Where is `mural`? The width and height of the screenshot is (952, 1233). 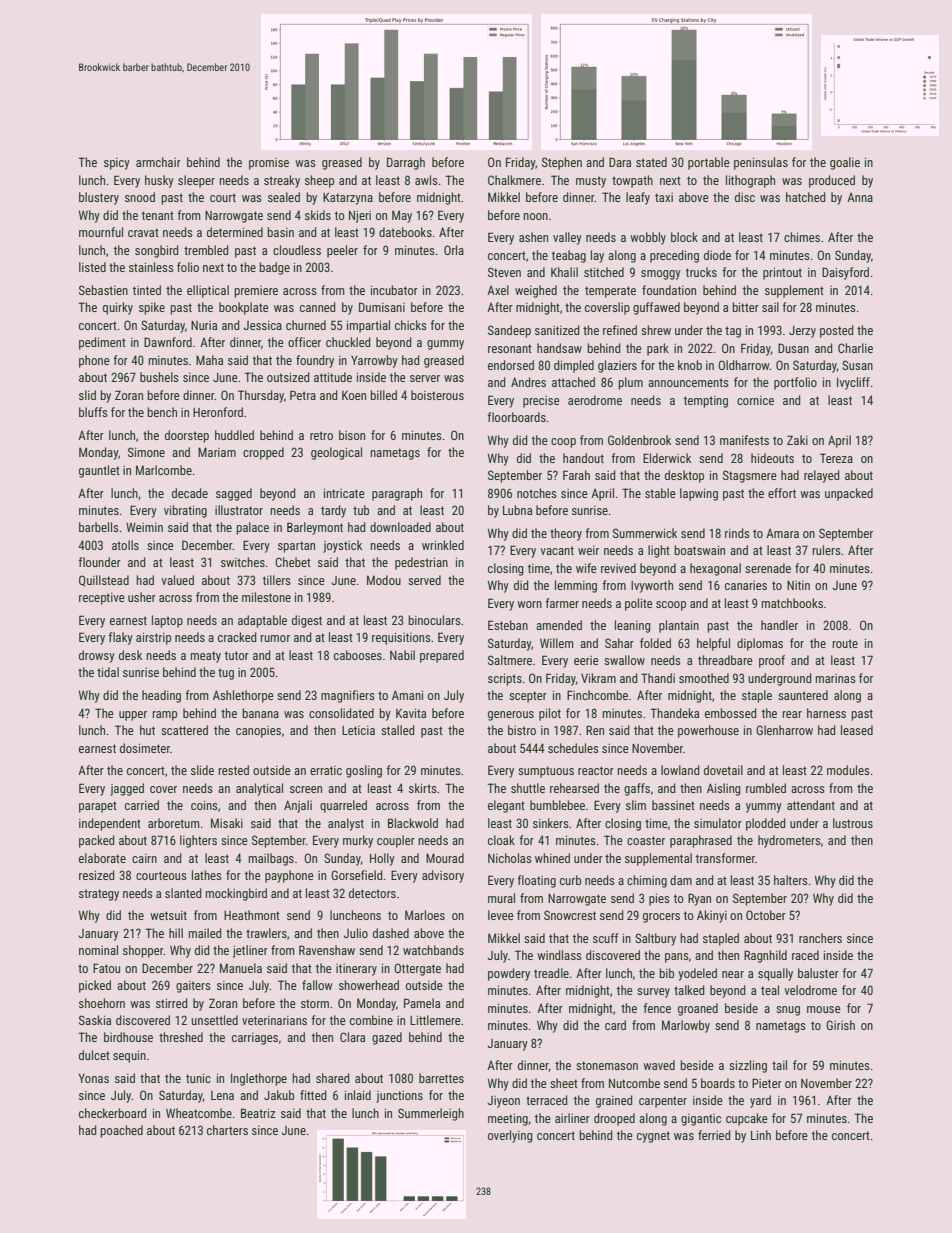 mural is located at coordinates (501, 898).
